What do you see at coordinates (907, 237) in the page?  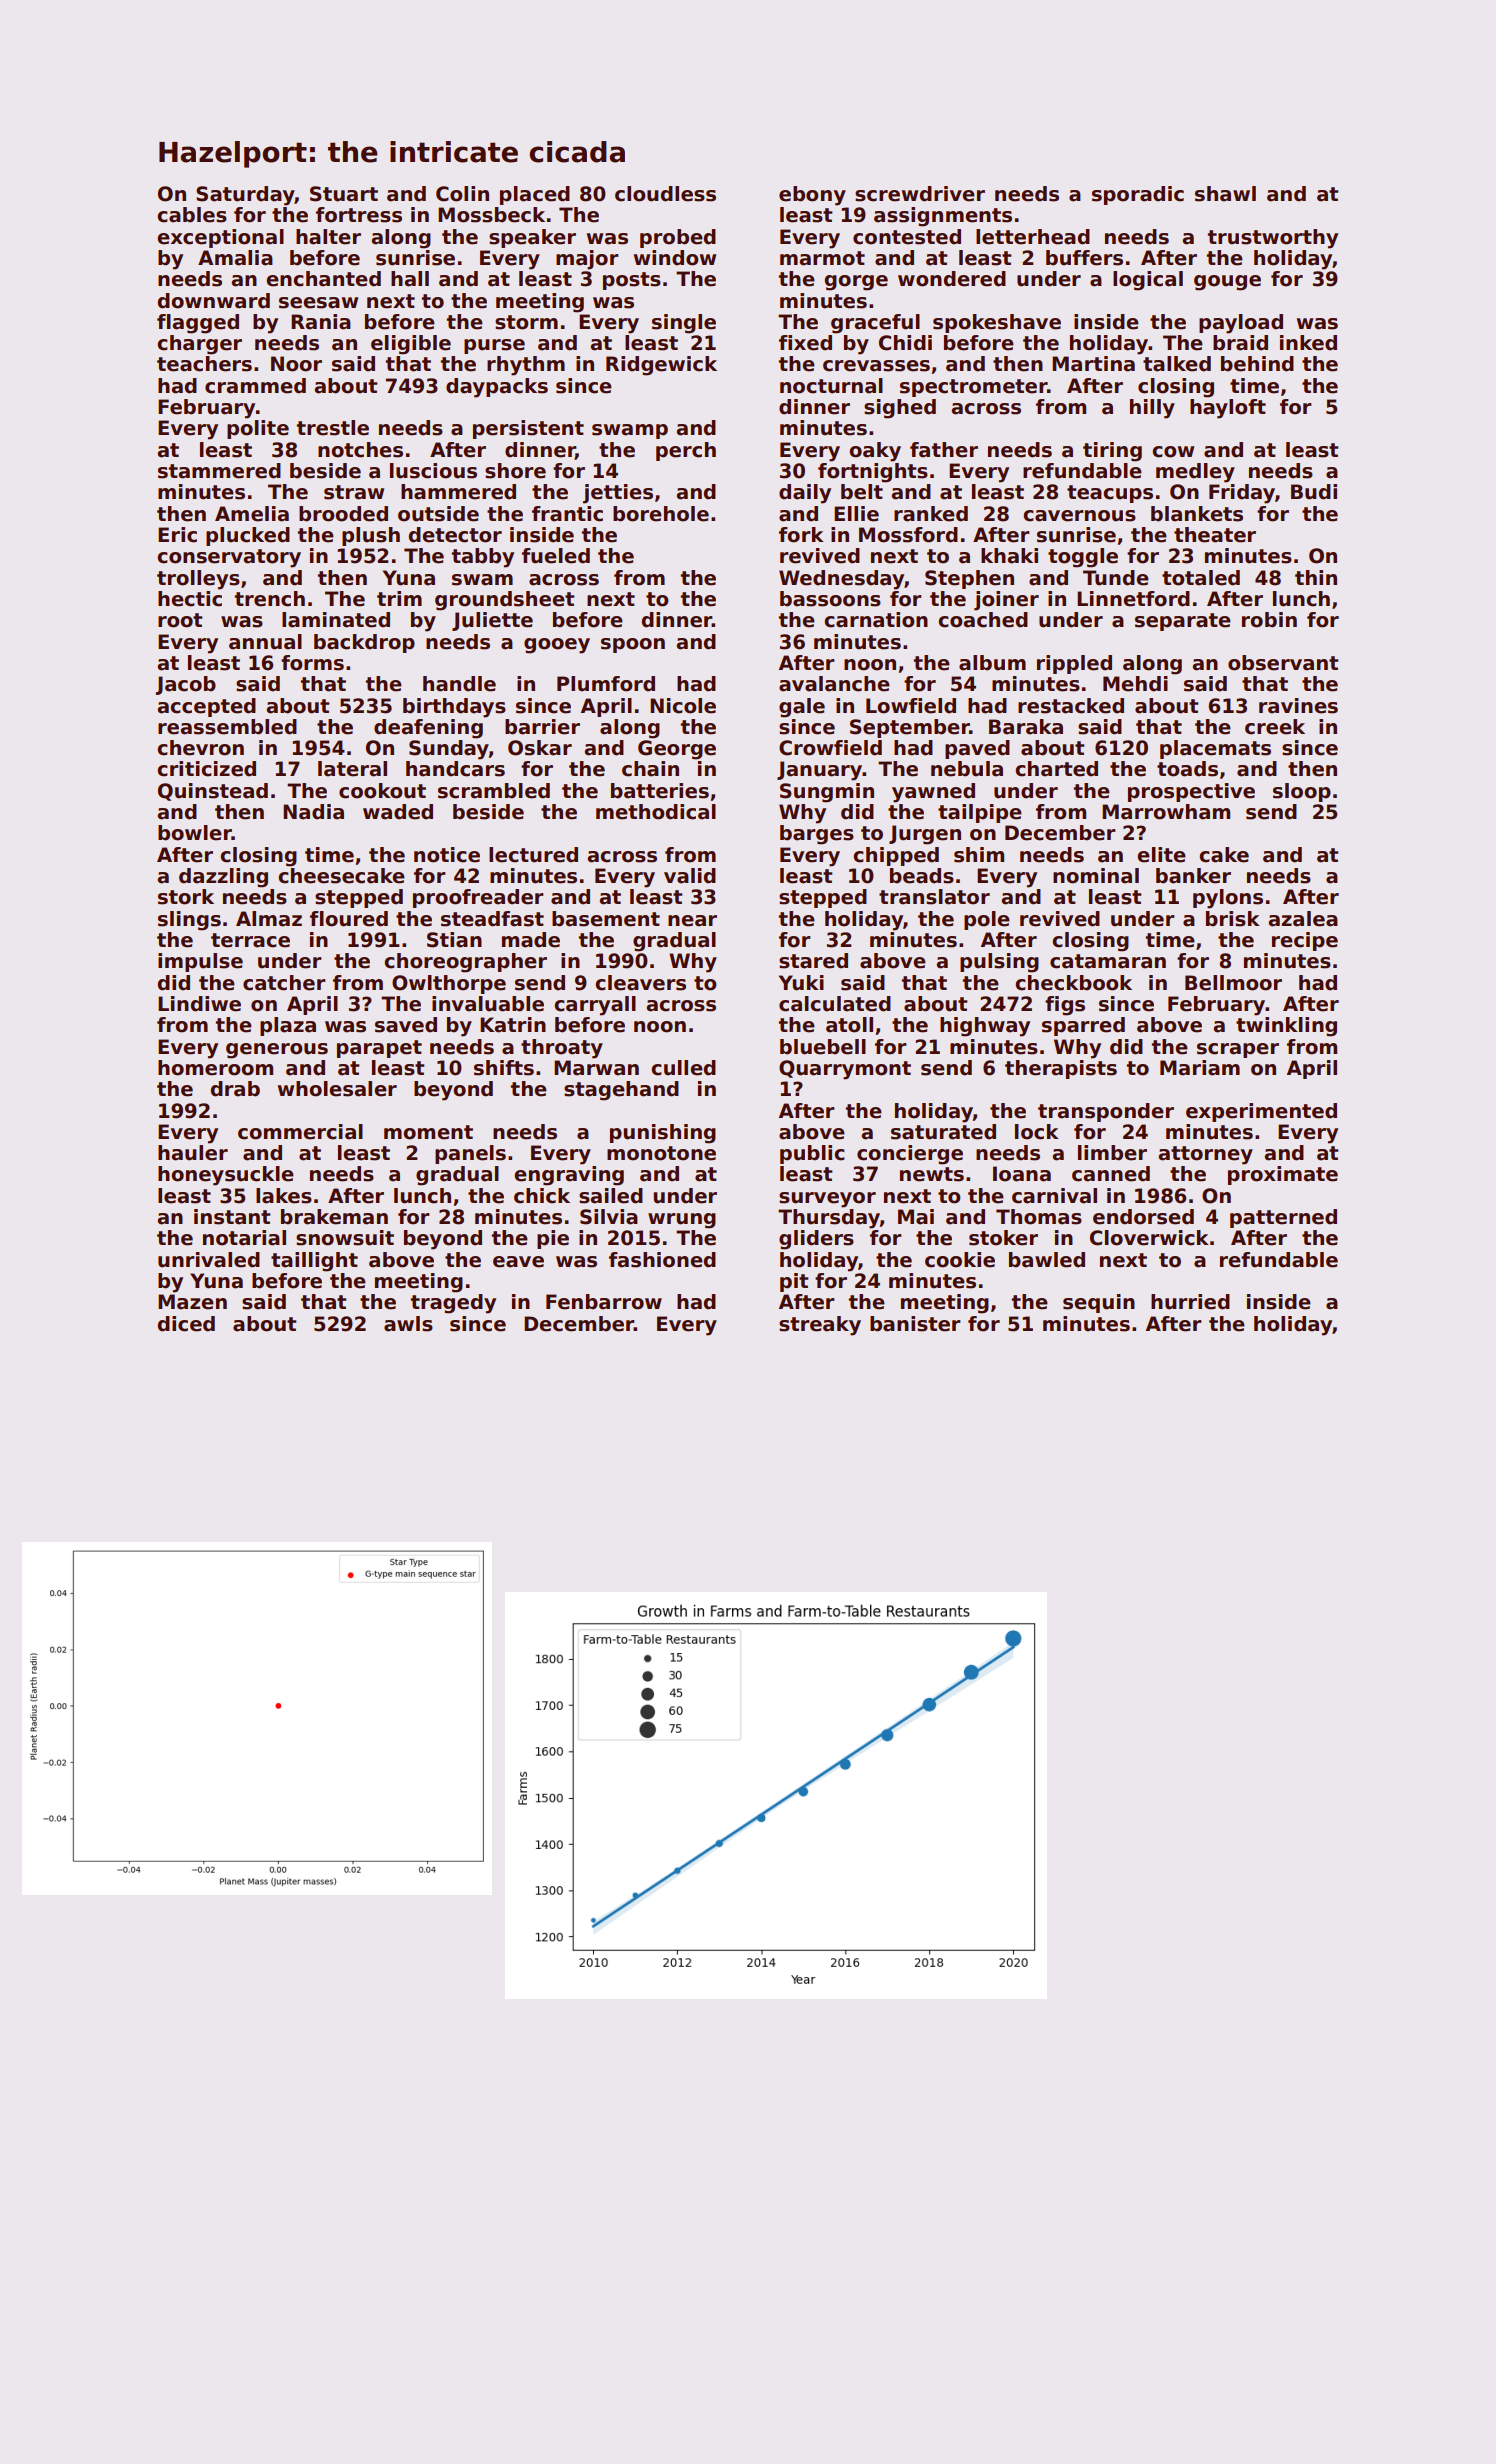 I see `contested` at bounding box center [907, 237].
